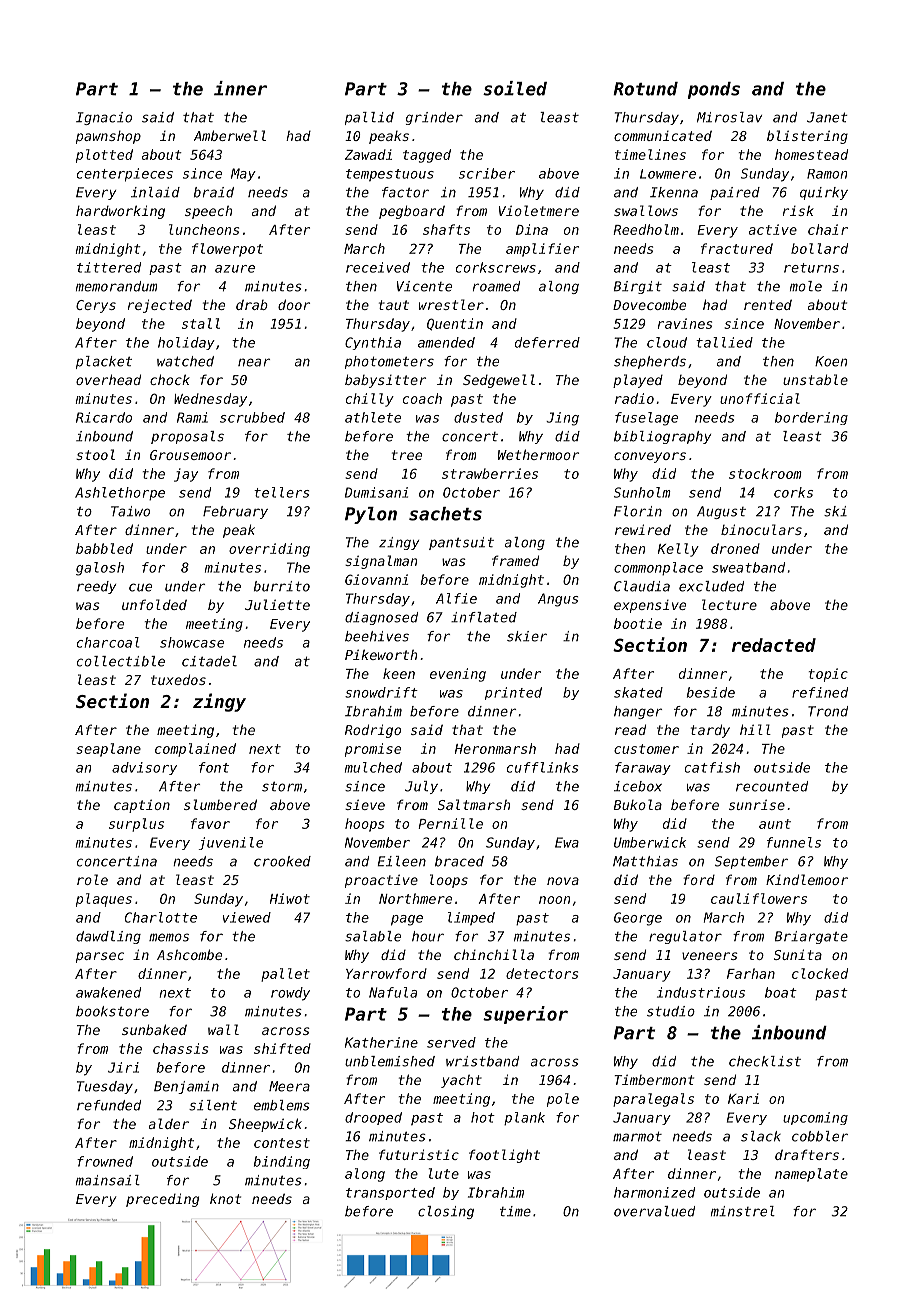 The width and height of the screenshot is (924, 1308). What do you see at coordinates (484, 617) in the screenshot?
I see `inflated` at bounding box center [484, 617].
